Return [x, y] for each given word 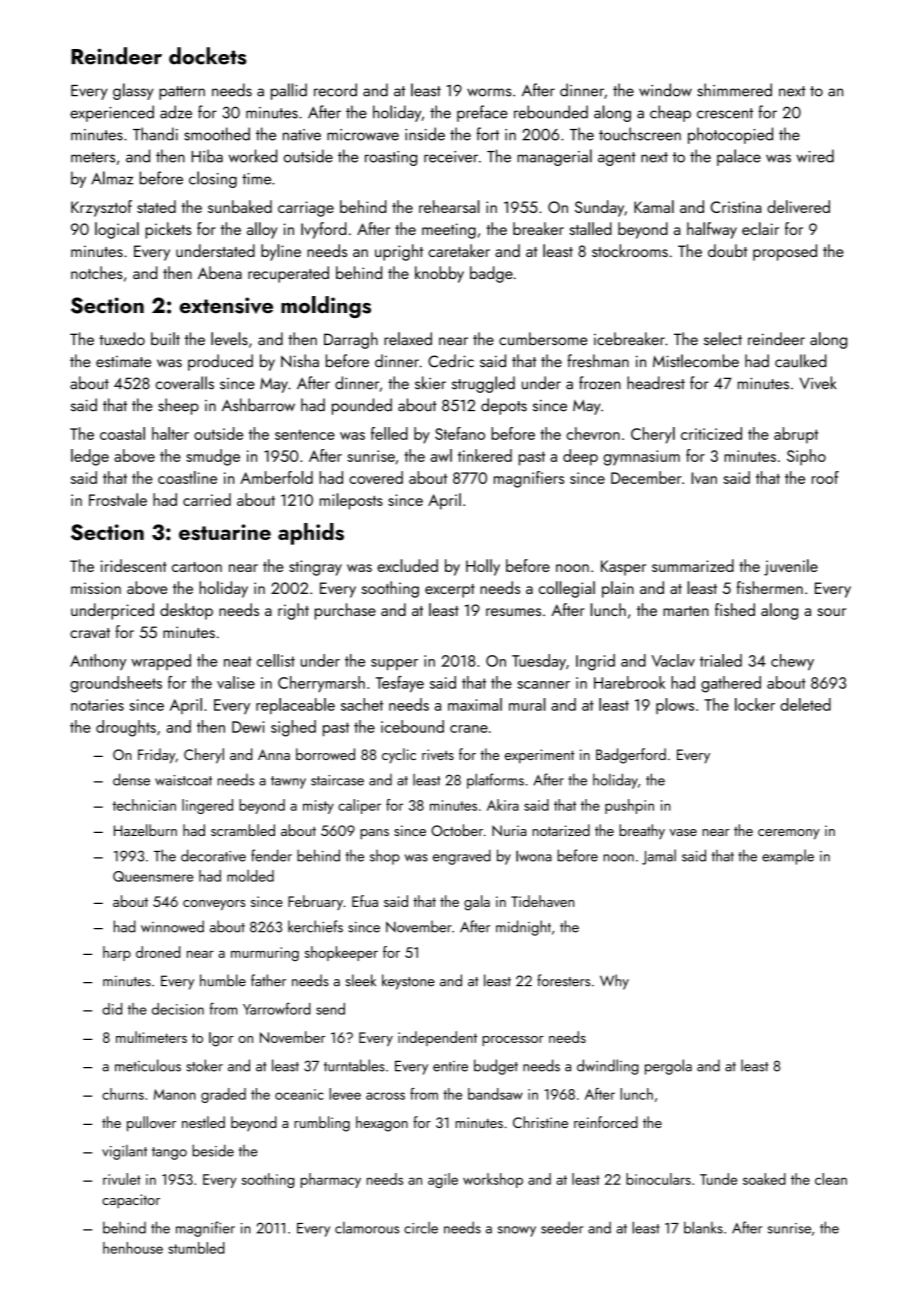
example [788, 857]
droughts [126, 728]
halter [170, 433]
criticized [711, 433]
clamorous [367, 1228]
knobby [439, 274]
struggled [483, 384]
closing [213, 179]
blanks [703, 1227]
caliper [359, 806]
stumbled [196, 1248]
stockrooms [630, 250]
